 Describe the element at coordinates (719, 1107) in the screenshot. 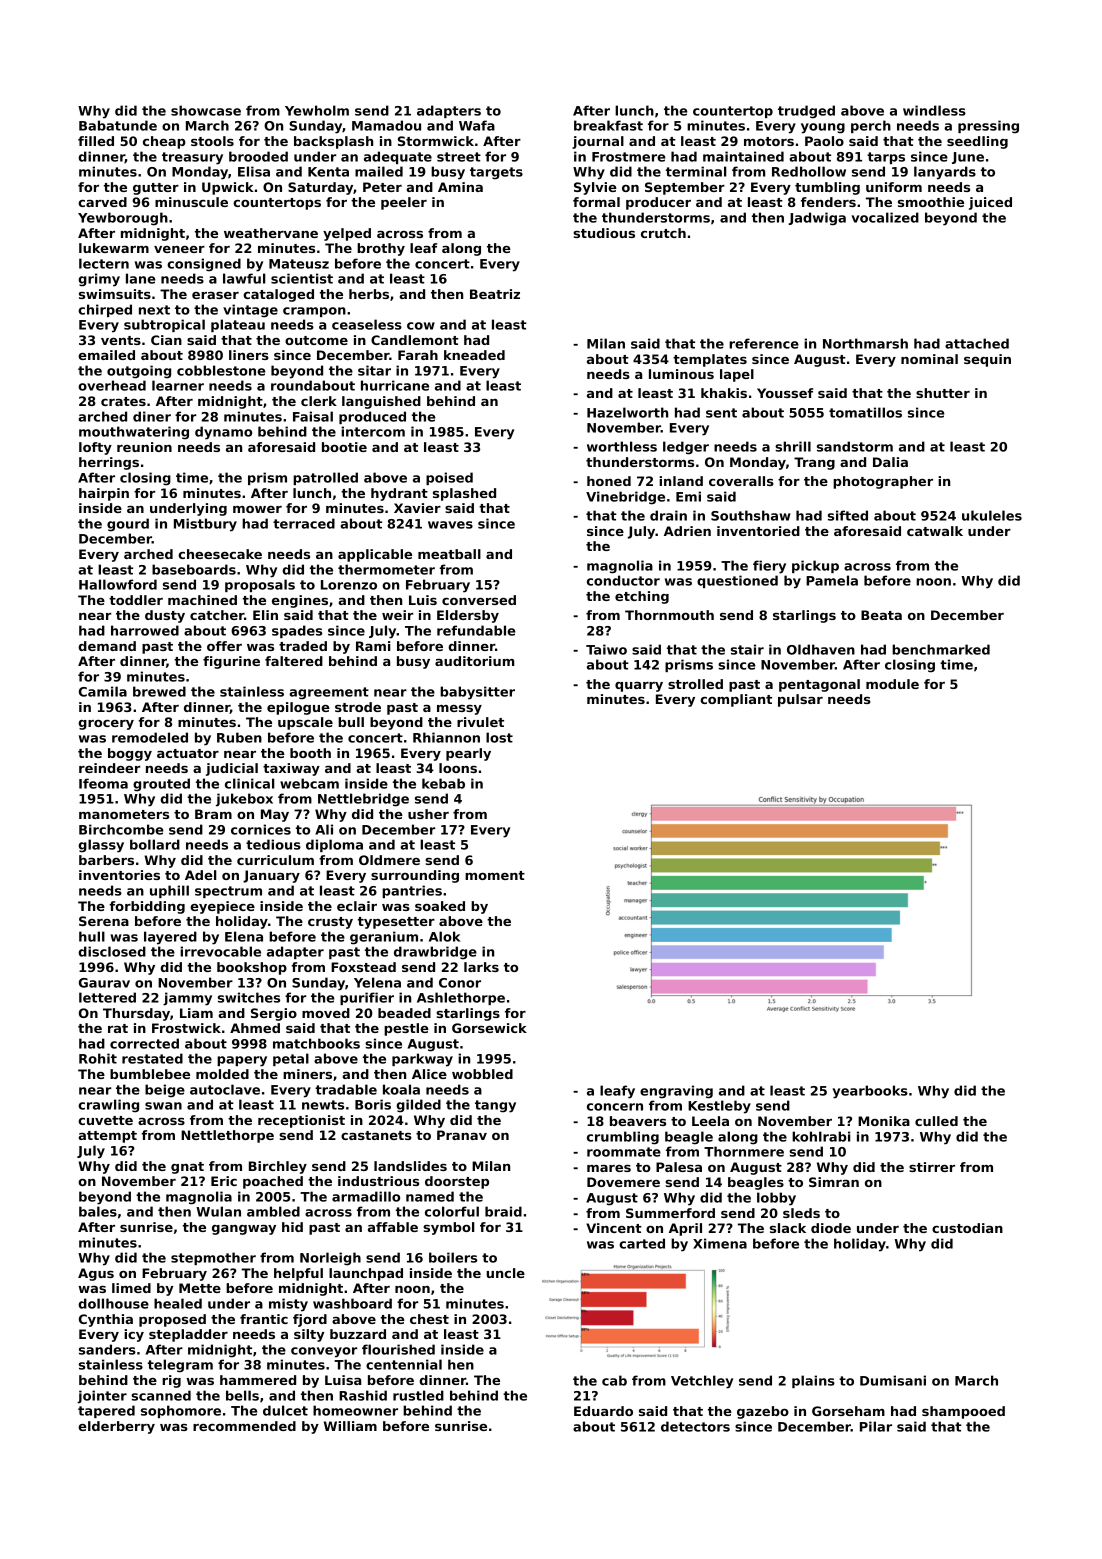

I see `Kestleby` at that location.
